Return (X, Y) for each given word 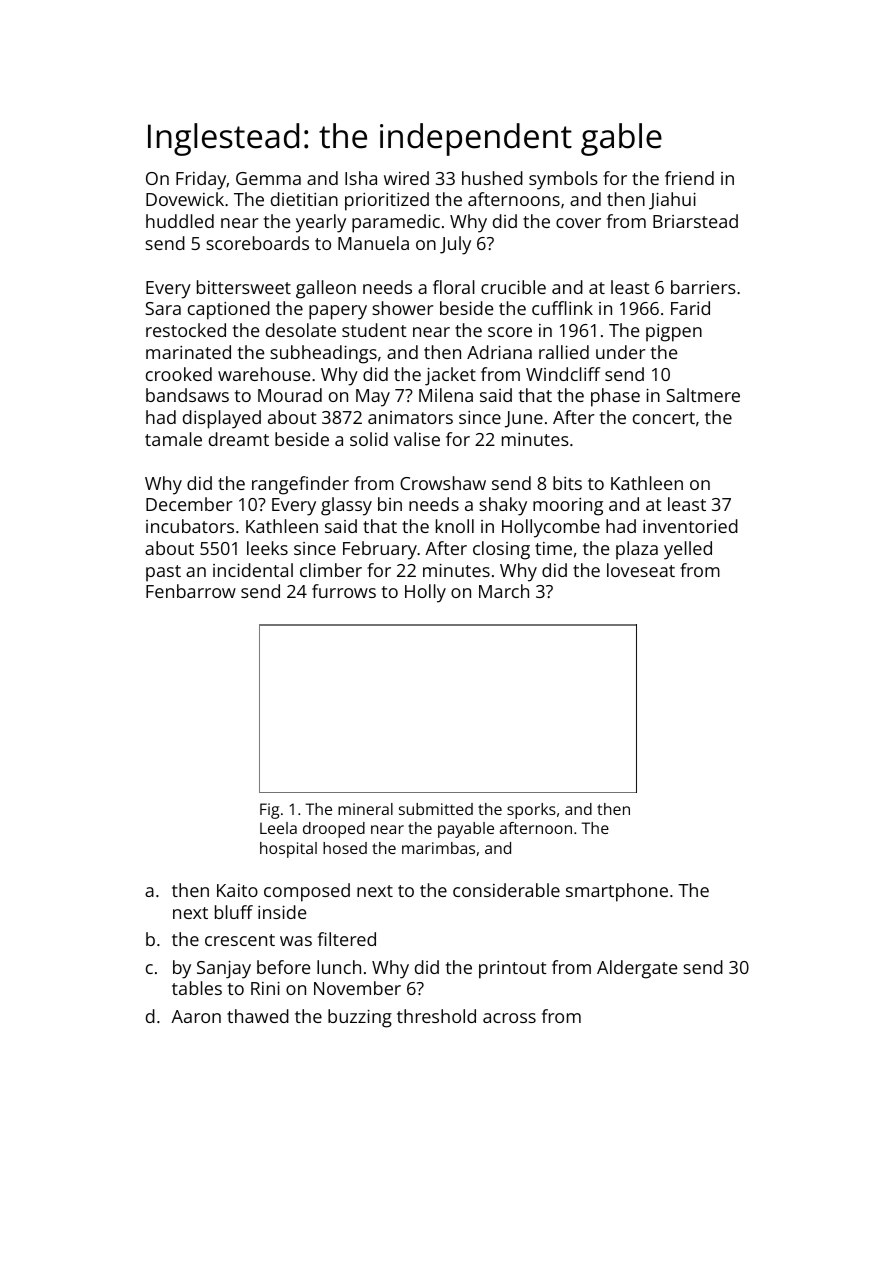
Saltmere (703, 395)
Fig (269, 811)
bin (390, 504)
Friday (201, 180)
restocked (186, 330)
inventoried (690, 526)
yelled (688, 550)
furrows (344, 591)
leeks (267, 548)
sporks (531, 811)
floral (454, 287)
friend (689, 178)
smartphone (617, 892)
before (283, 967)
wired (406, 178)
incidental (253, 570)
